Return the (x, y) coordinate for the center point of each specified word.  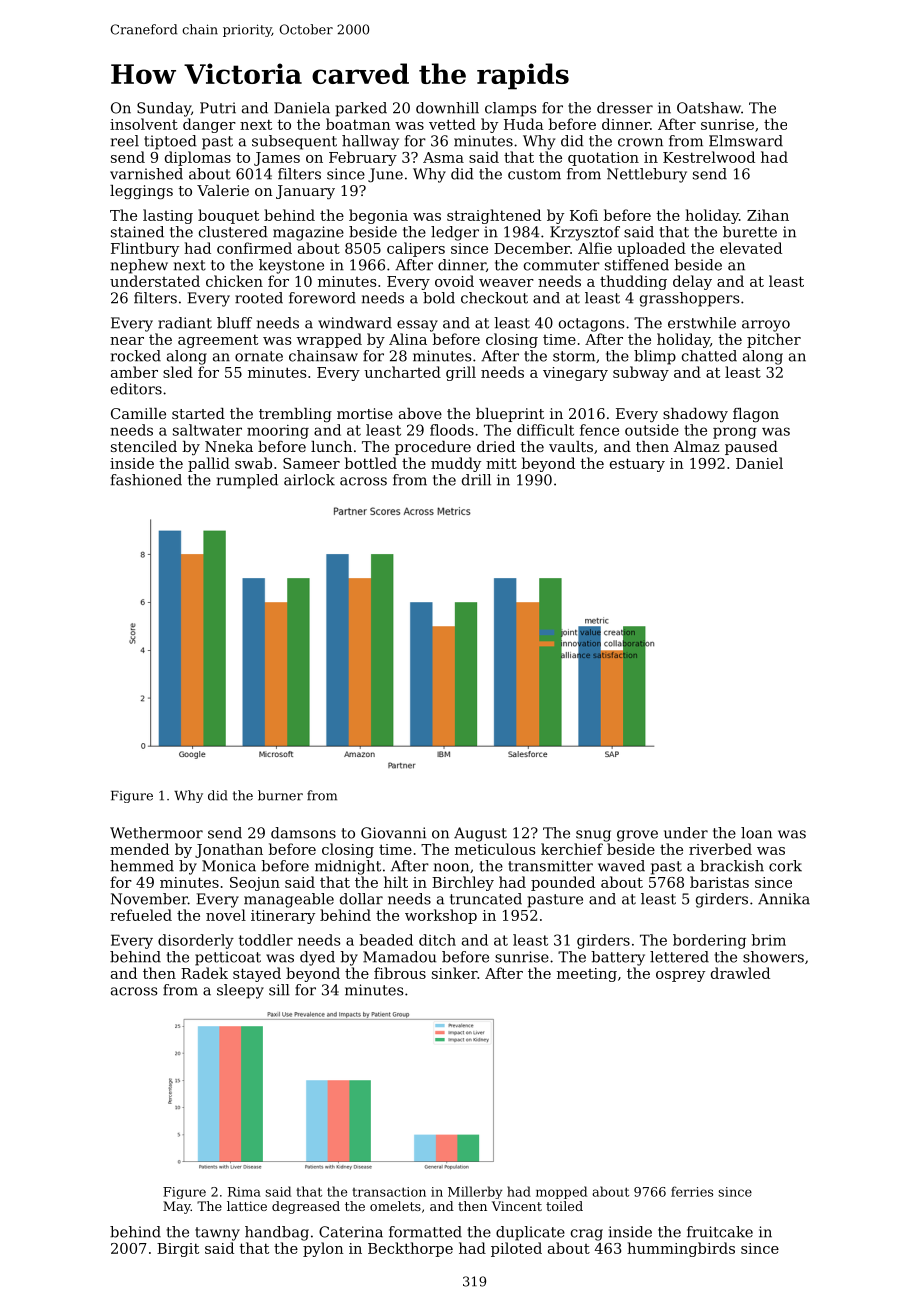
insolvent (144, 124)
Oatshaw (709, 108)
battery (618, 958)
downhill (447, 108)
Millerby (475, 1192)
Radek (204, 973)
